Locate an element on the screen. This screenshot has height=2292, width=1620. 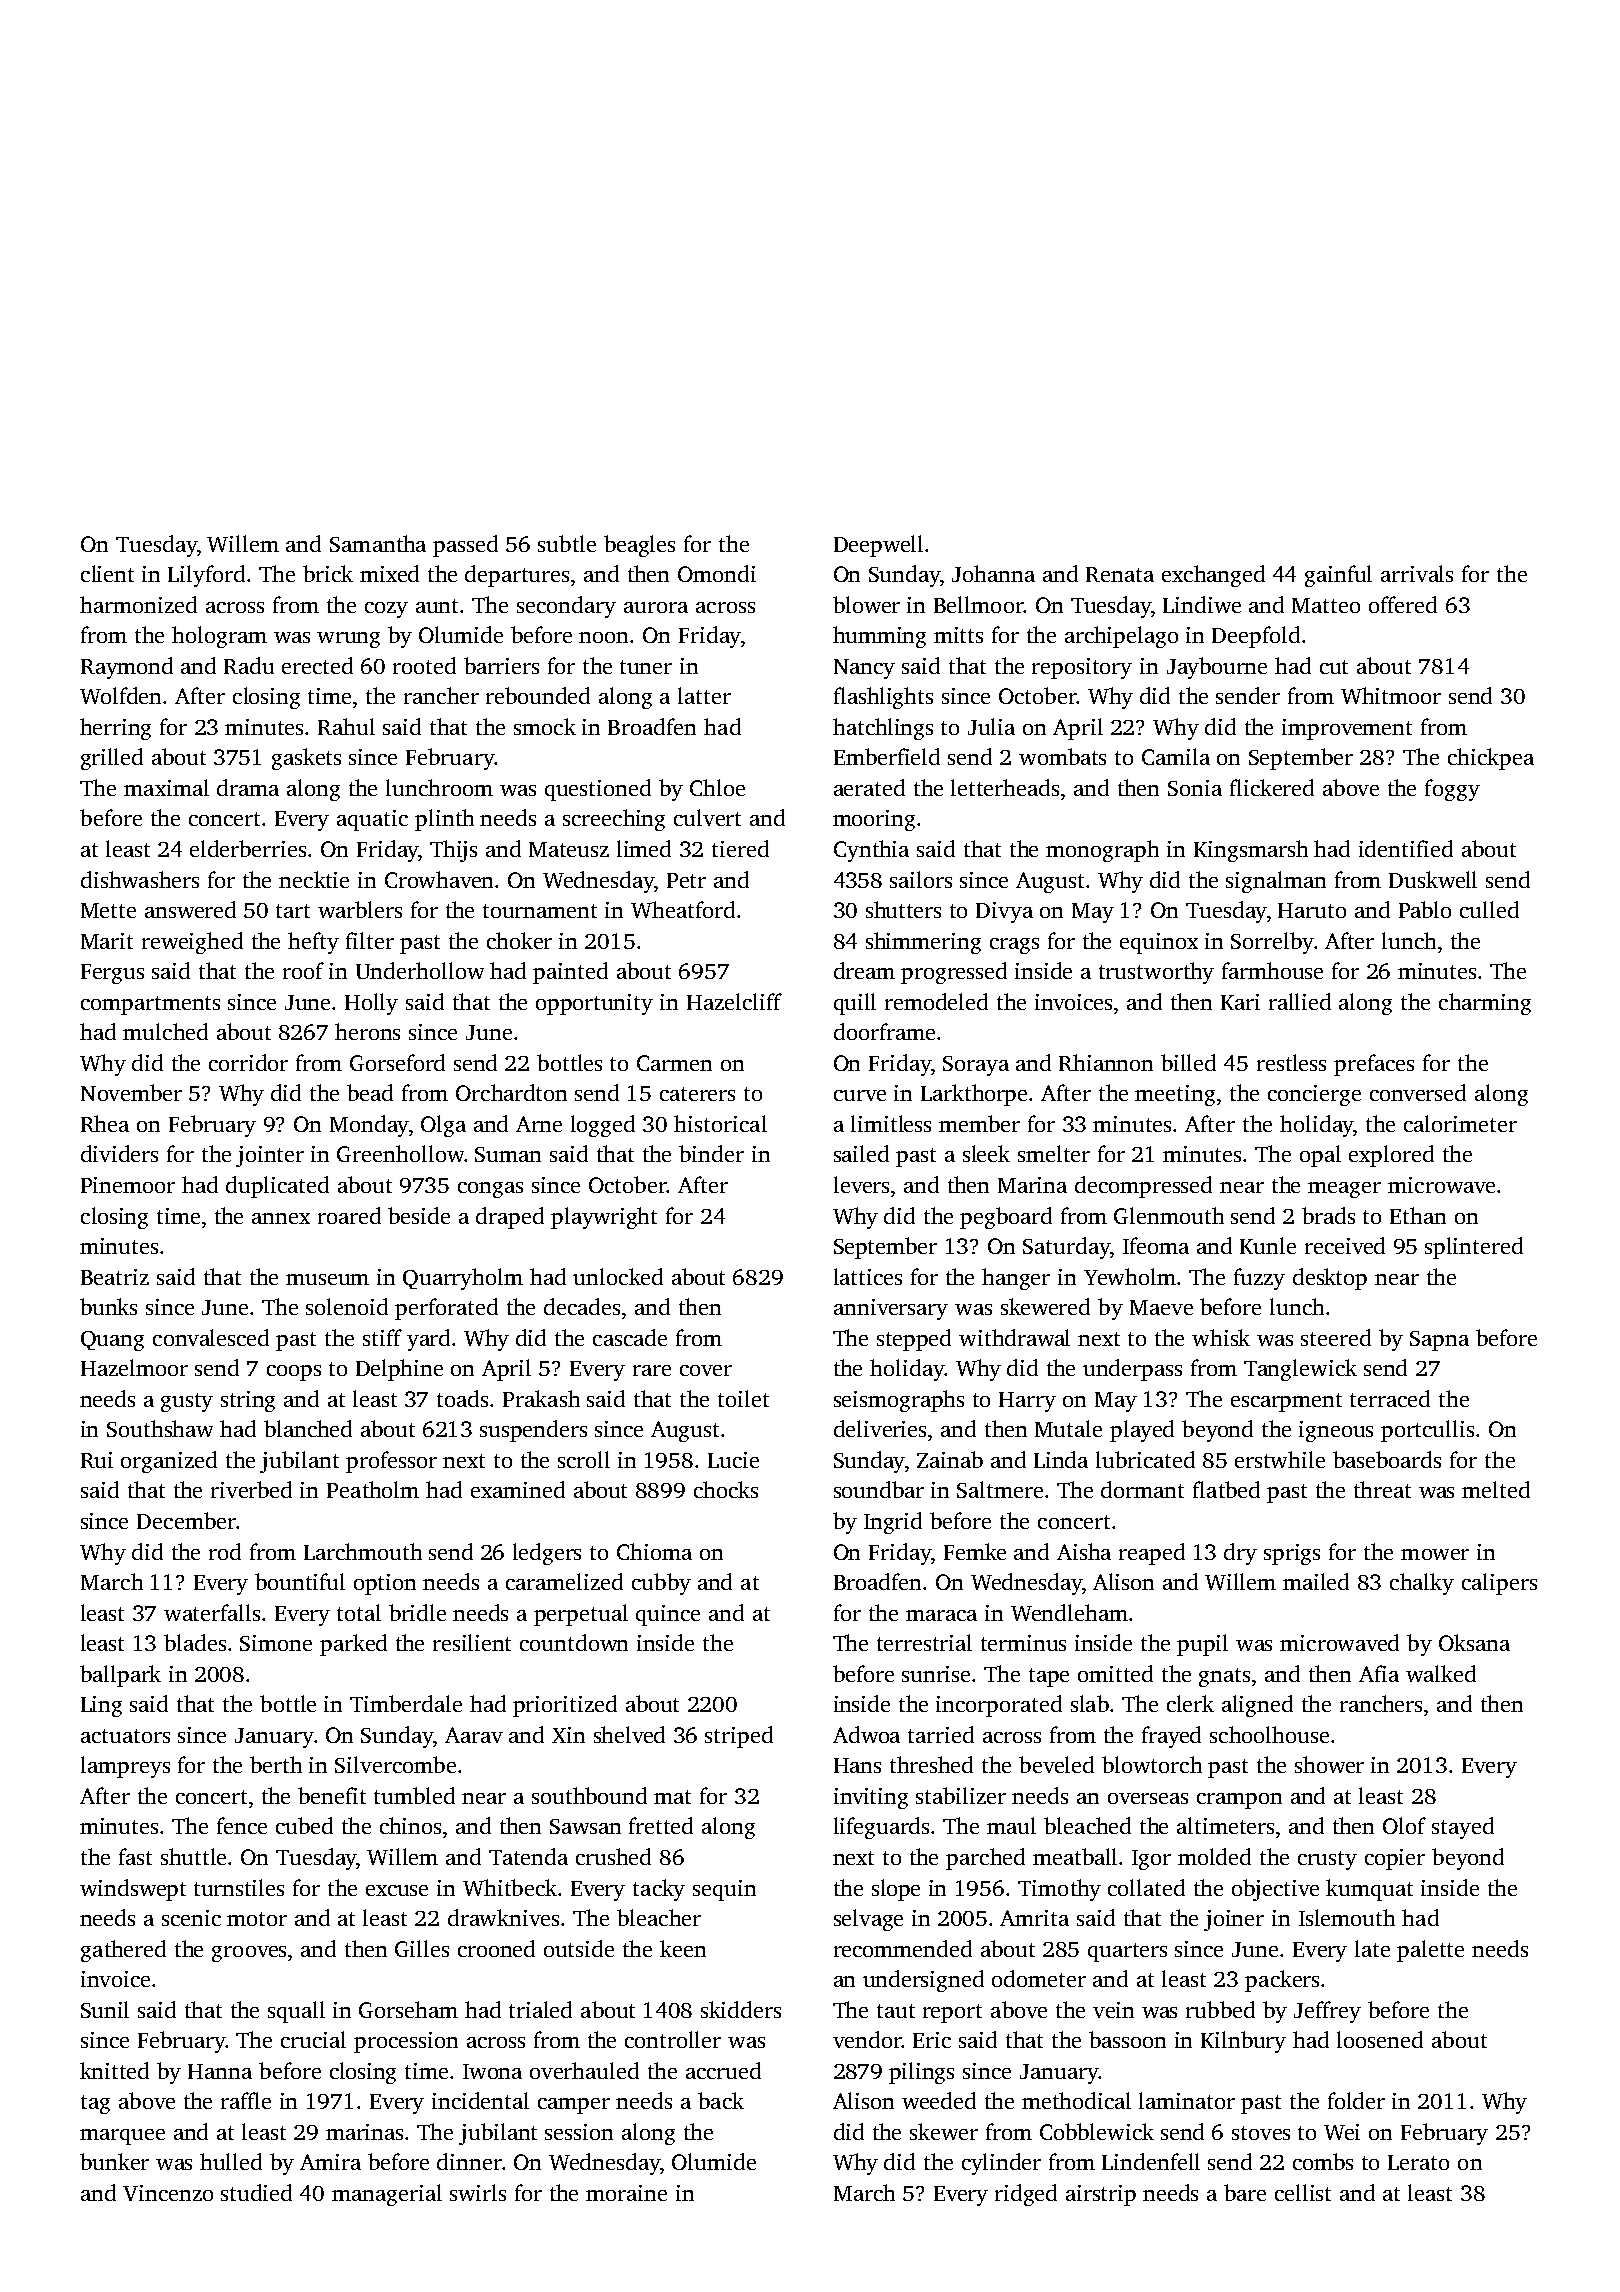
striped is located at coordinates (739, 1737).
